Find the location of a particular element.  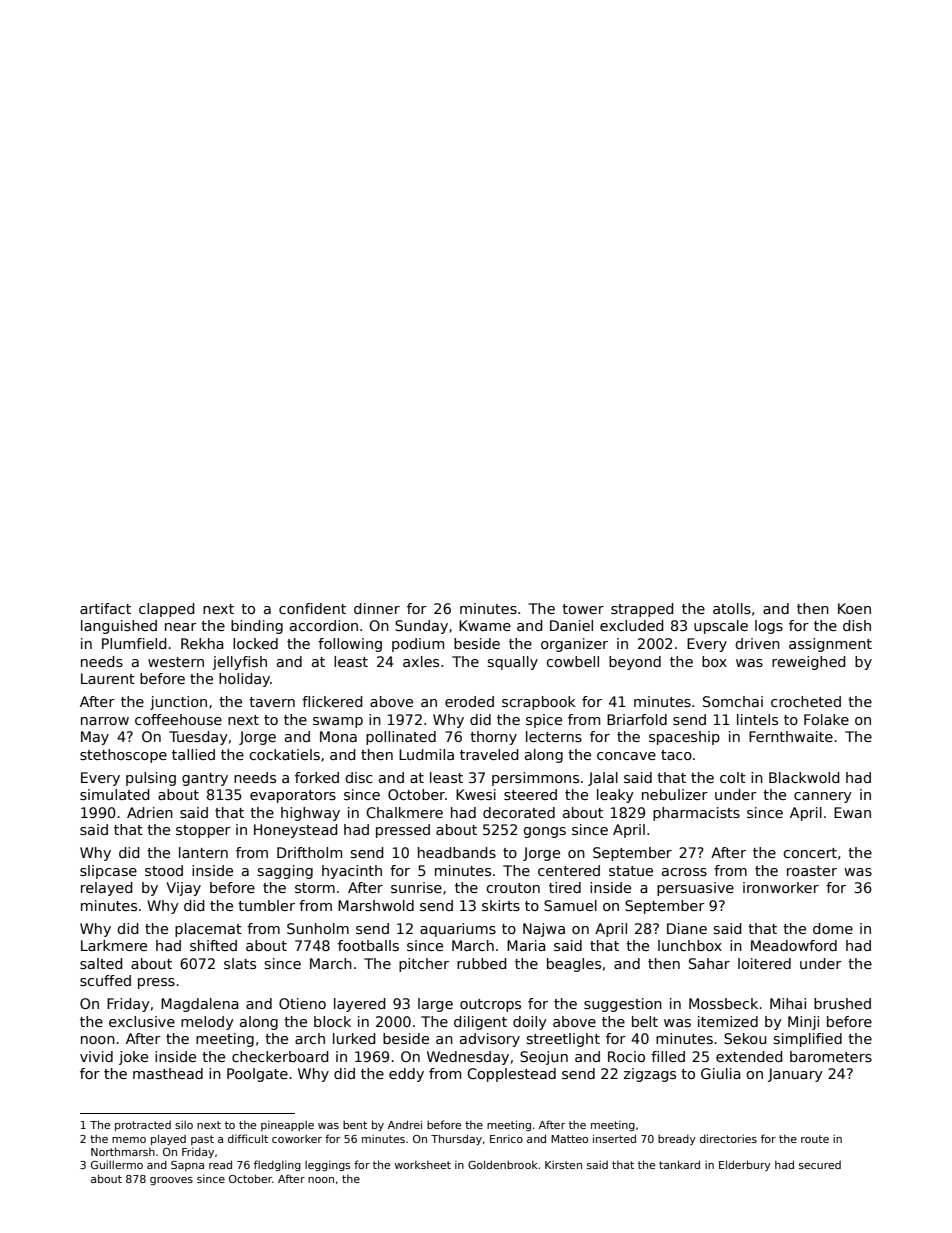

Tuesday is located at coordinates (198, 738).
